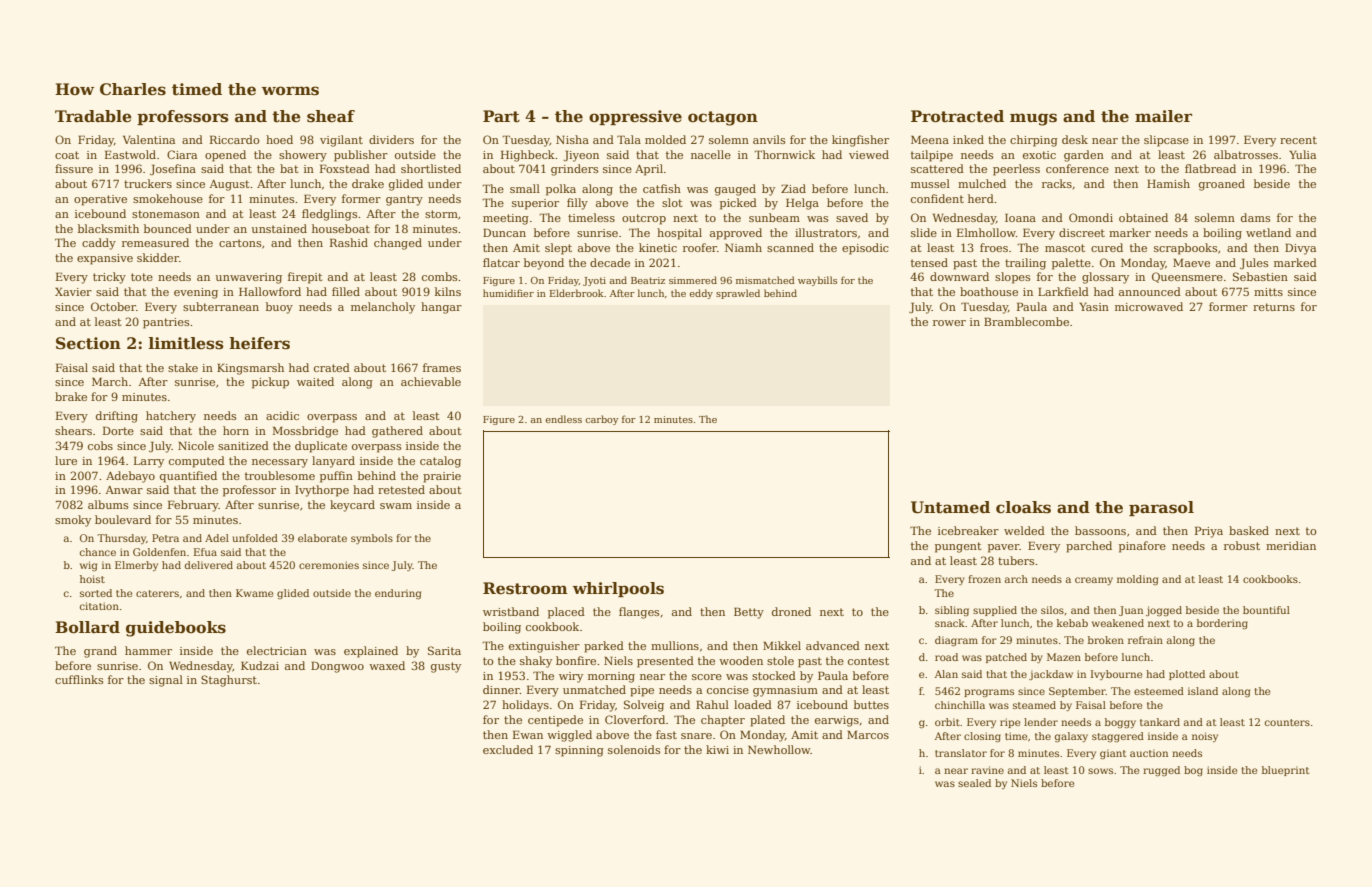 The image size is (1372, 887). What do you see at coordinates (383, 308) in the document?
I see `melancholy` at bounding box center [383, 308].
